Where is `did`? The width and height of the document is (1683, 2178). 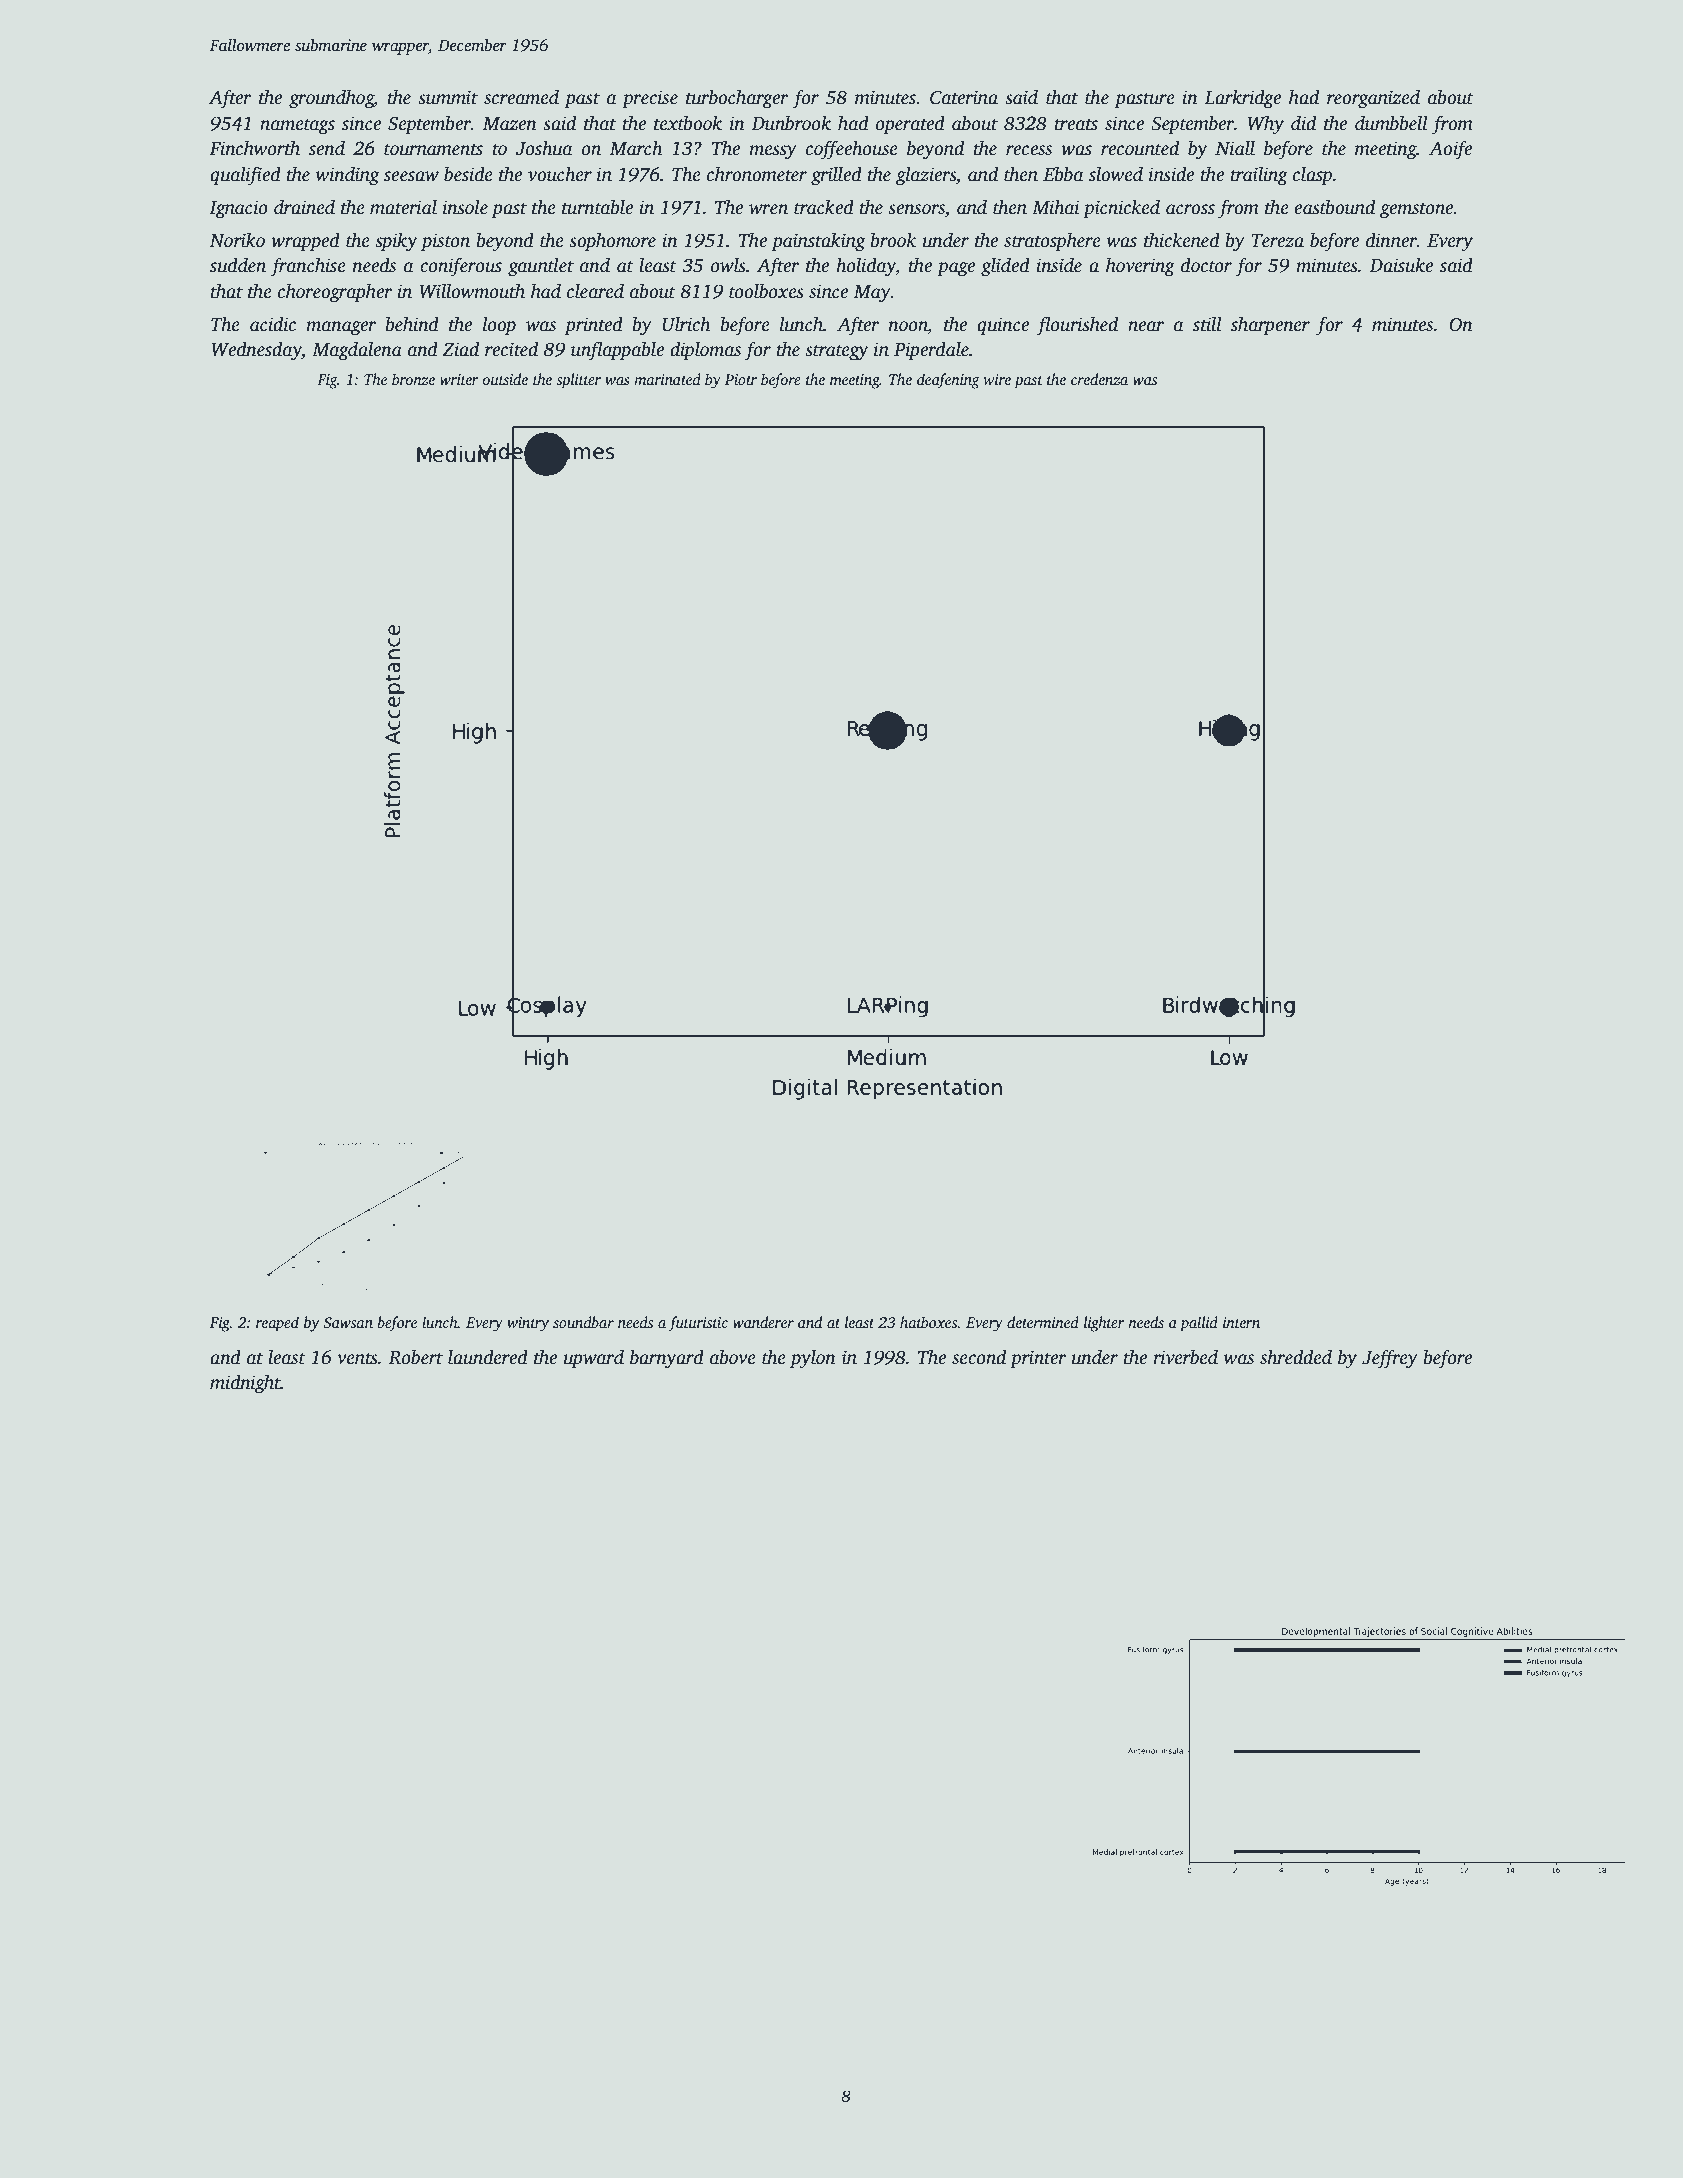
did is located at coordinates (1303, 123).
